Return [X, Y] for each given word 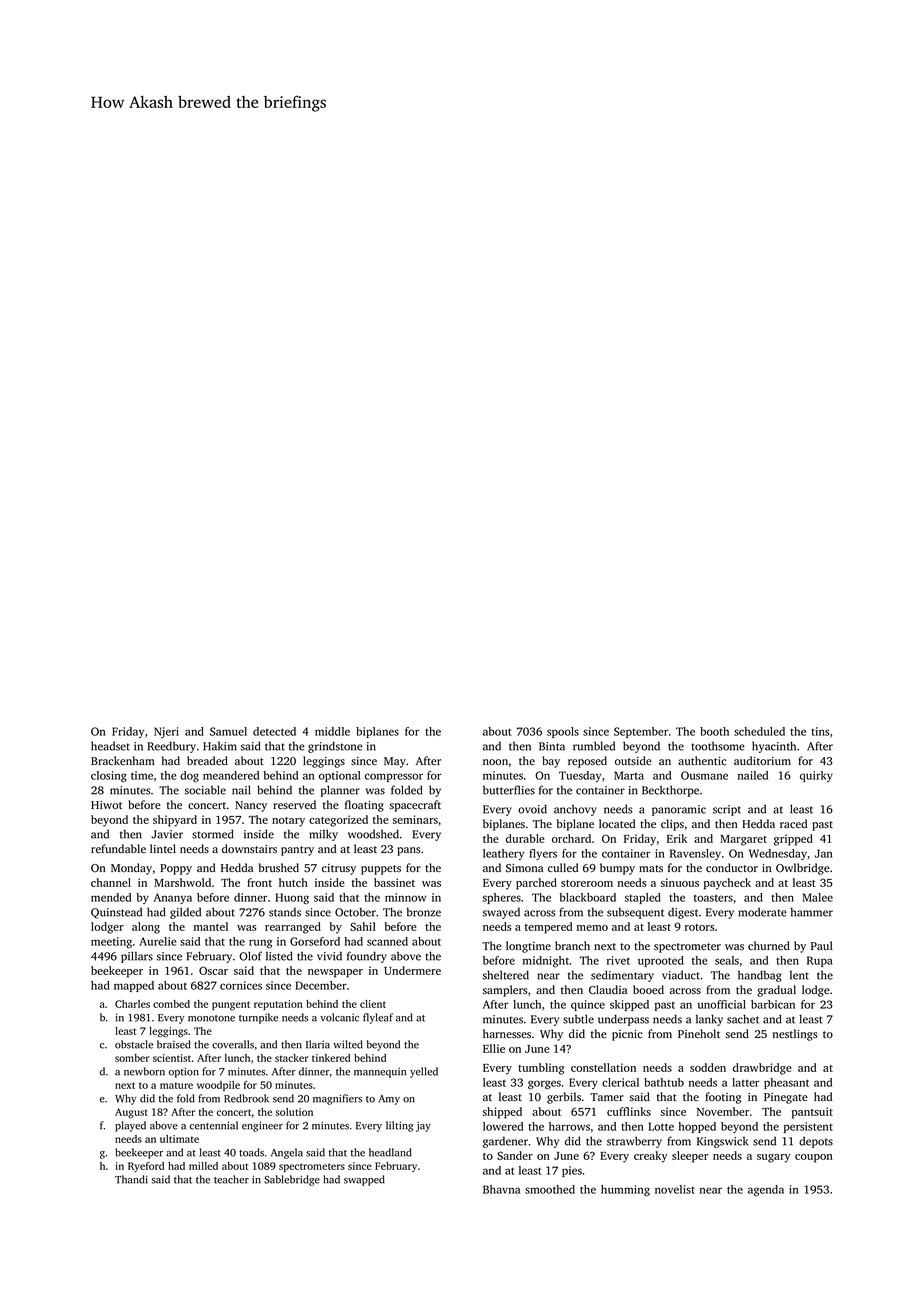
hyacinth [774, 747]
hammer [812, 912]
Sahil [363, 926]
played [130, 1126]
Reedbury [171, 747]
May [395, 762]
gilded [185, 913]
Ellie [494, 1048]
